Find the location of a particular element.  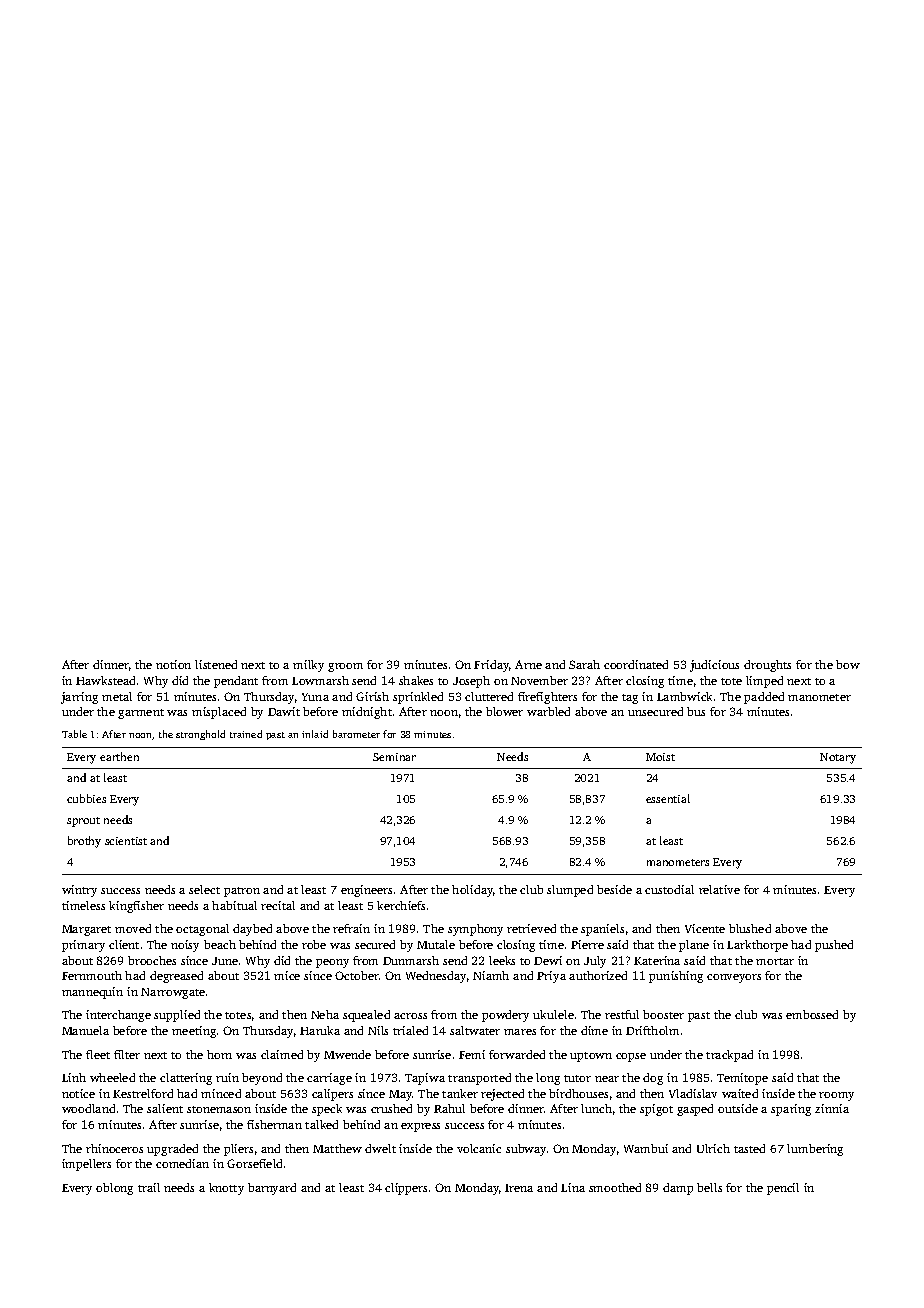

damp is located at coordinates (678, 1189).
